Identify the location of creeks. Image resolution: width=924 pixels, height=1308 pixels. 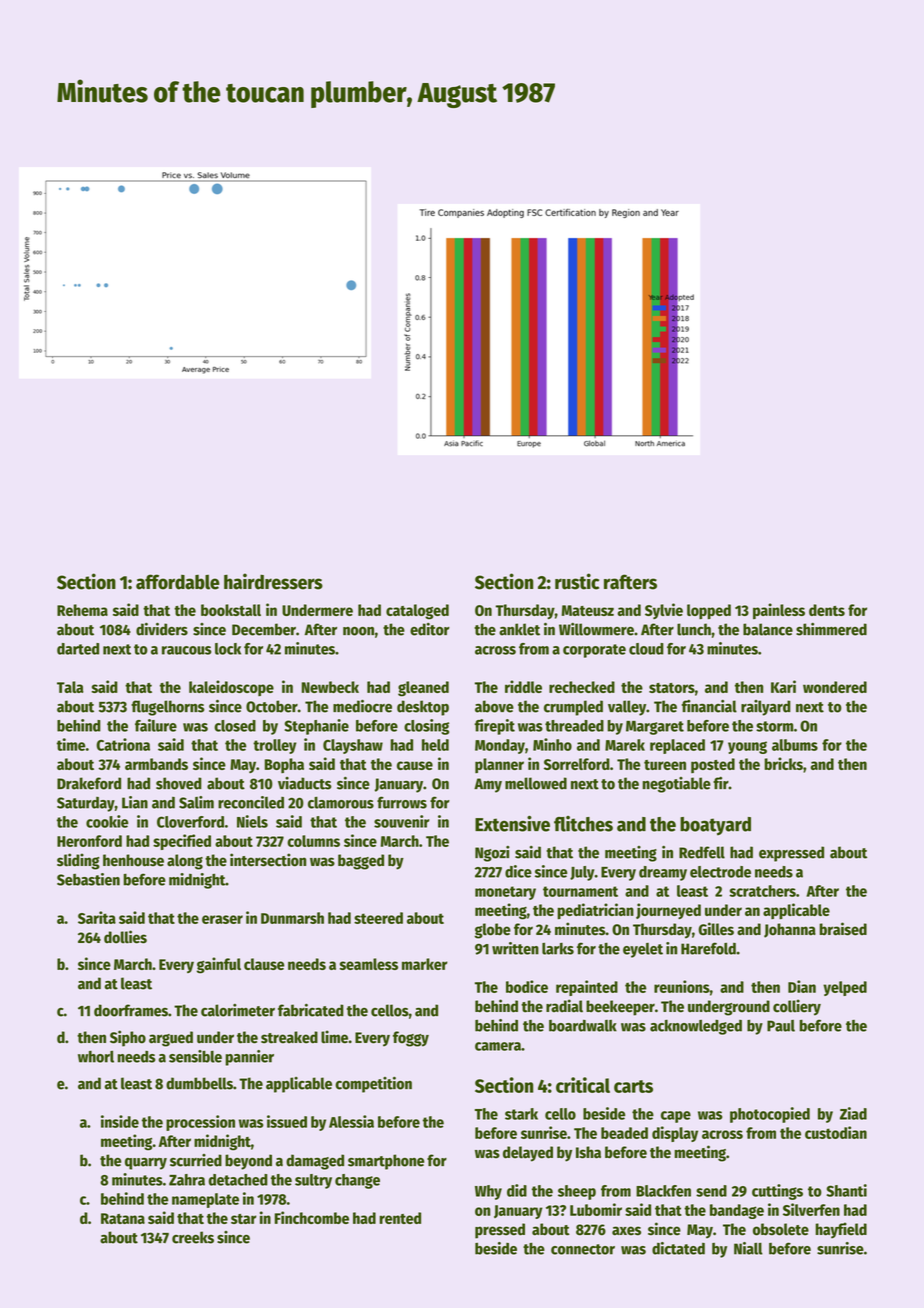
(193, 1237).
